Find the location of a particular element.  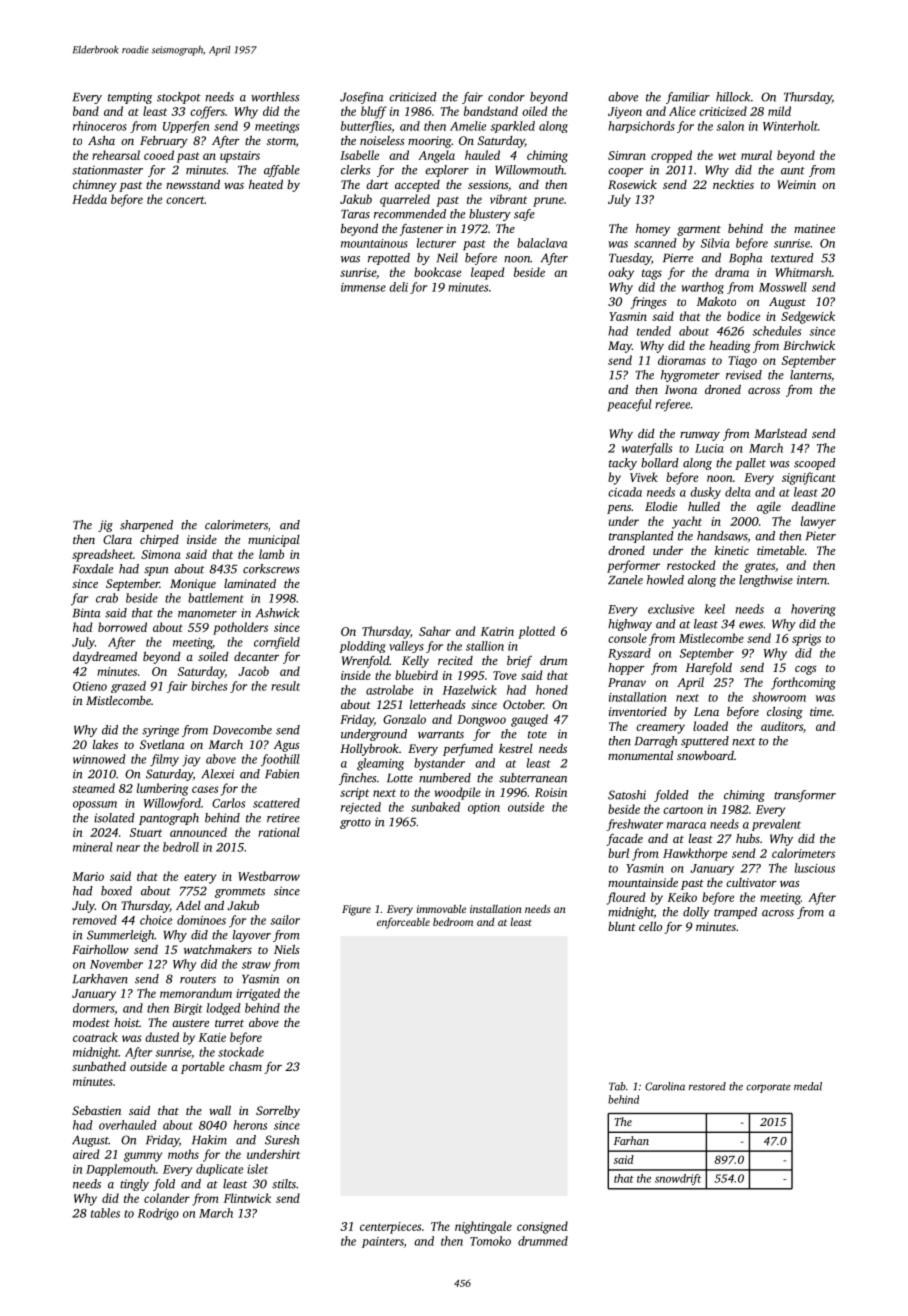

tempting is located at coordinates (130, 98).
